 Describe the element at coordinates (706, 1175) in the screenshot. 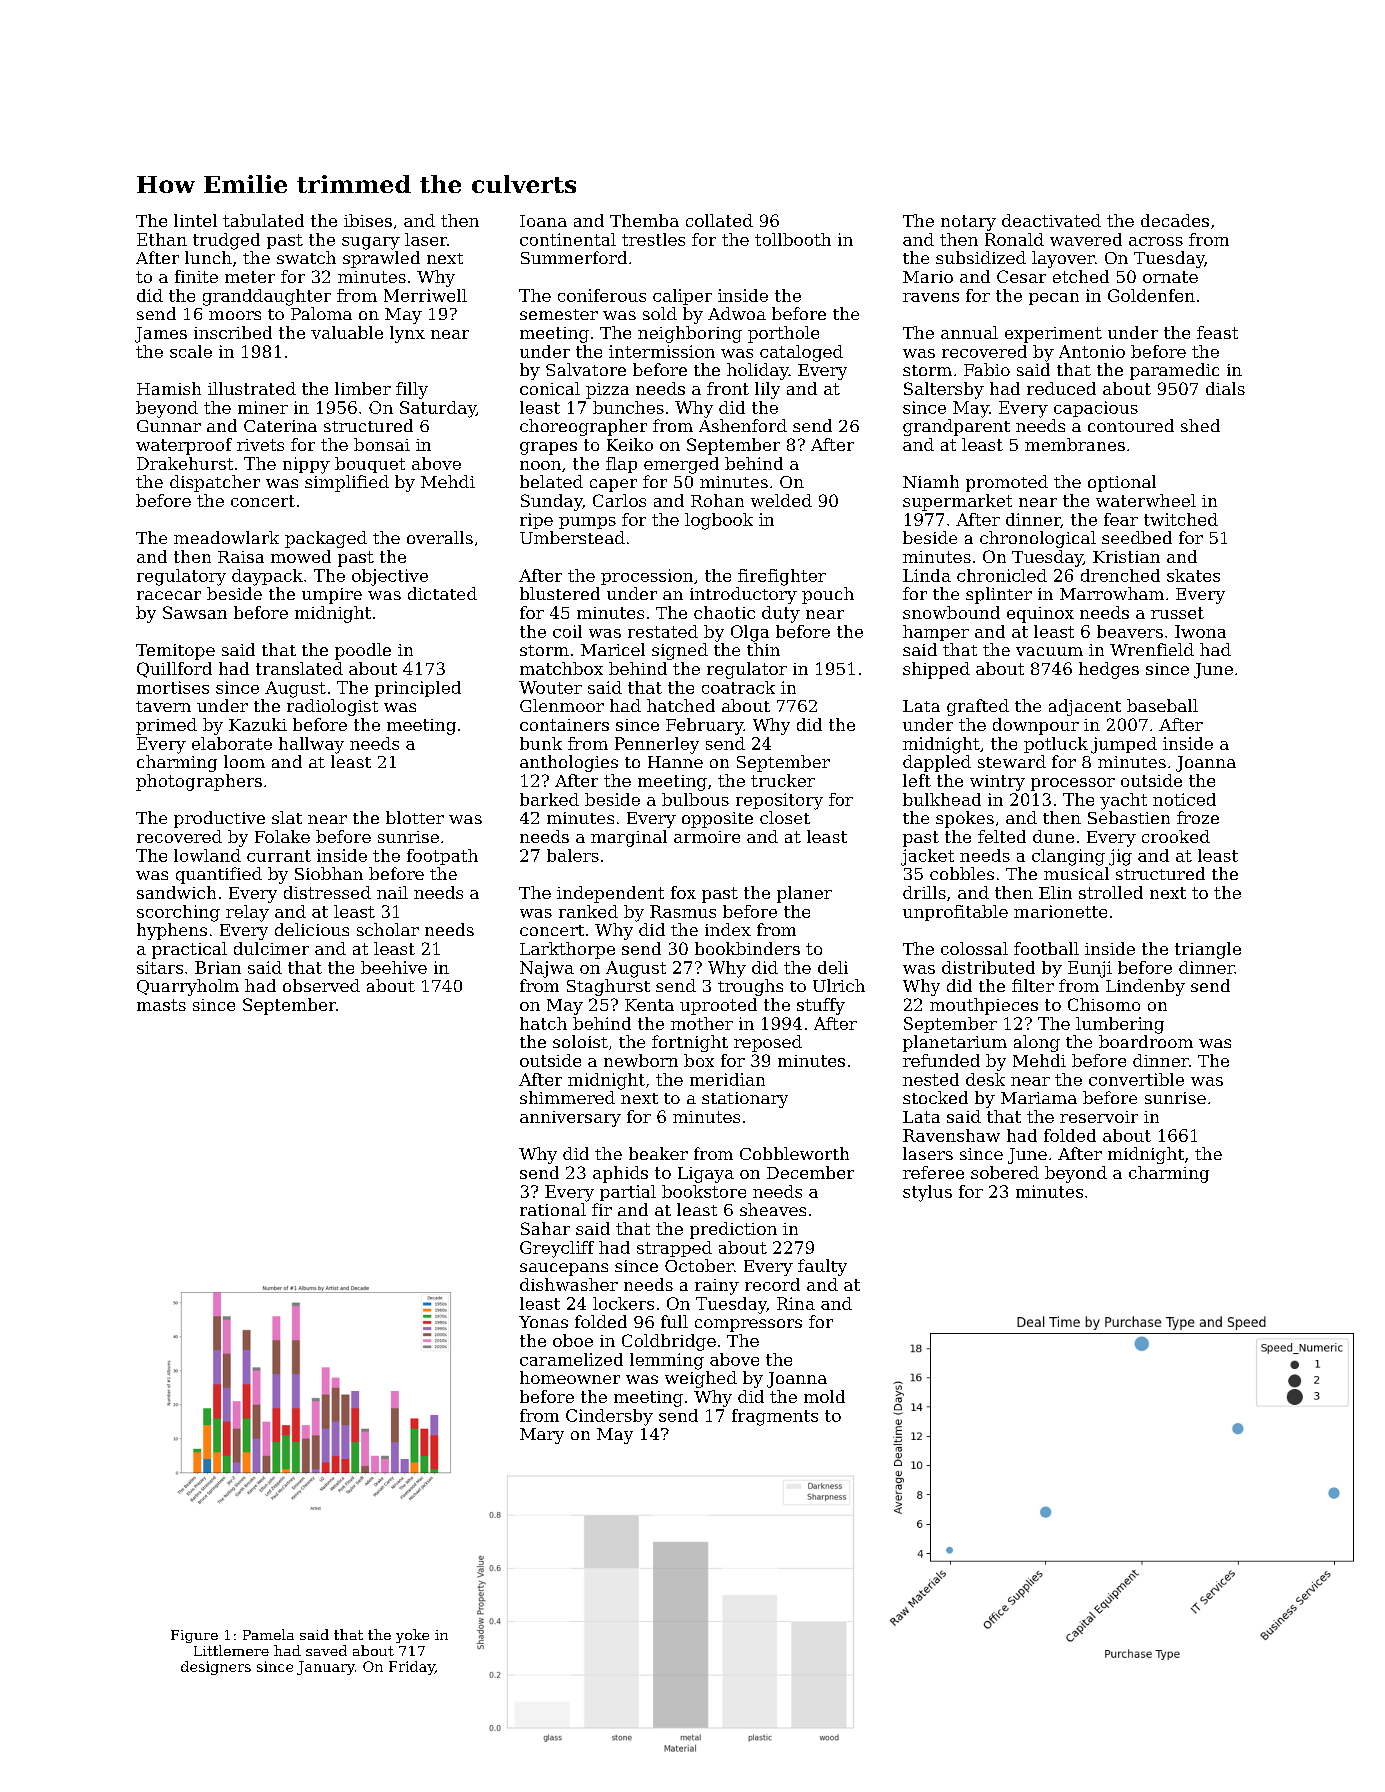

I see `Ligaya` at that location.
